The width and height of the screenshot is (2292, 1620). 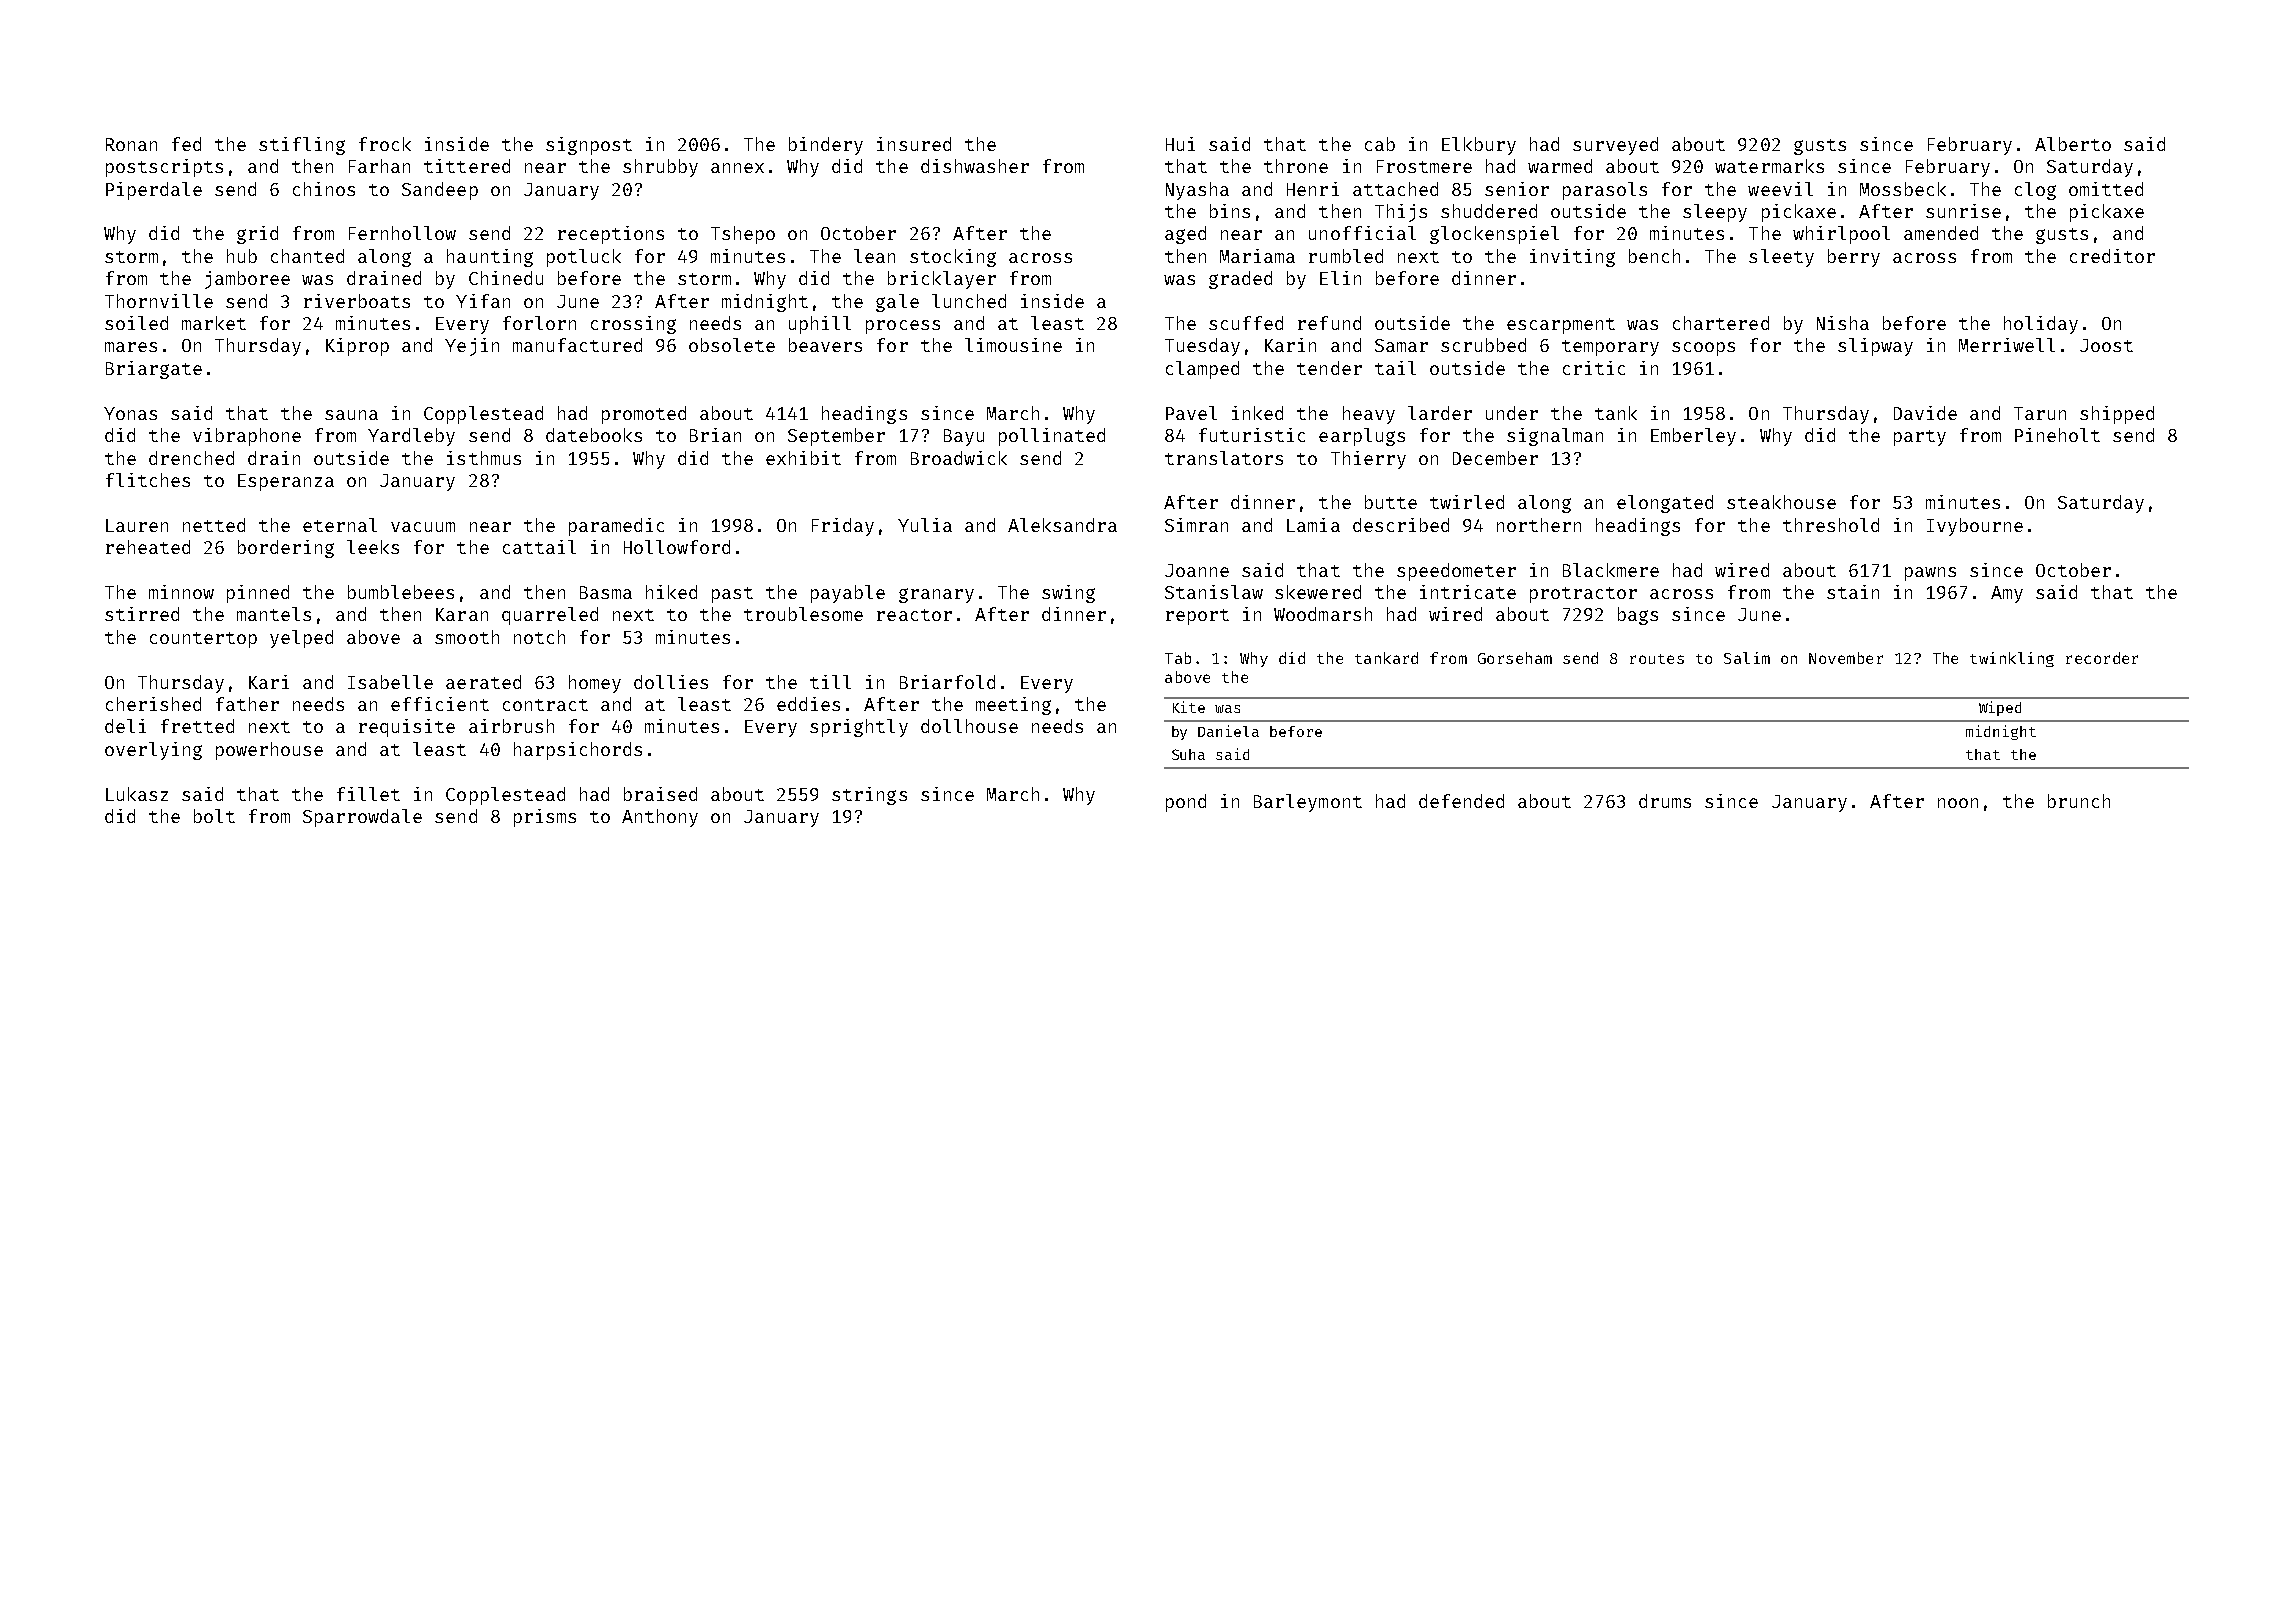 I want to click on Yonas, so click(x=130, y=413).
